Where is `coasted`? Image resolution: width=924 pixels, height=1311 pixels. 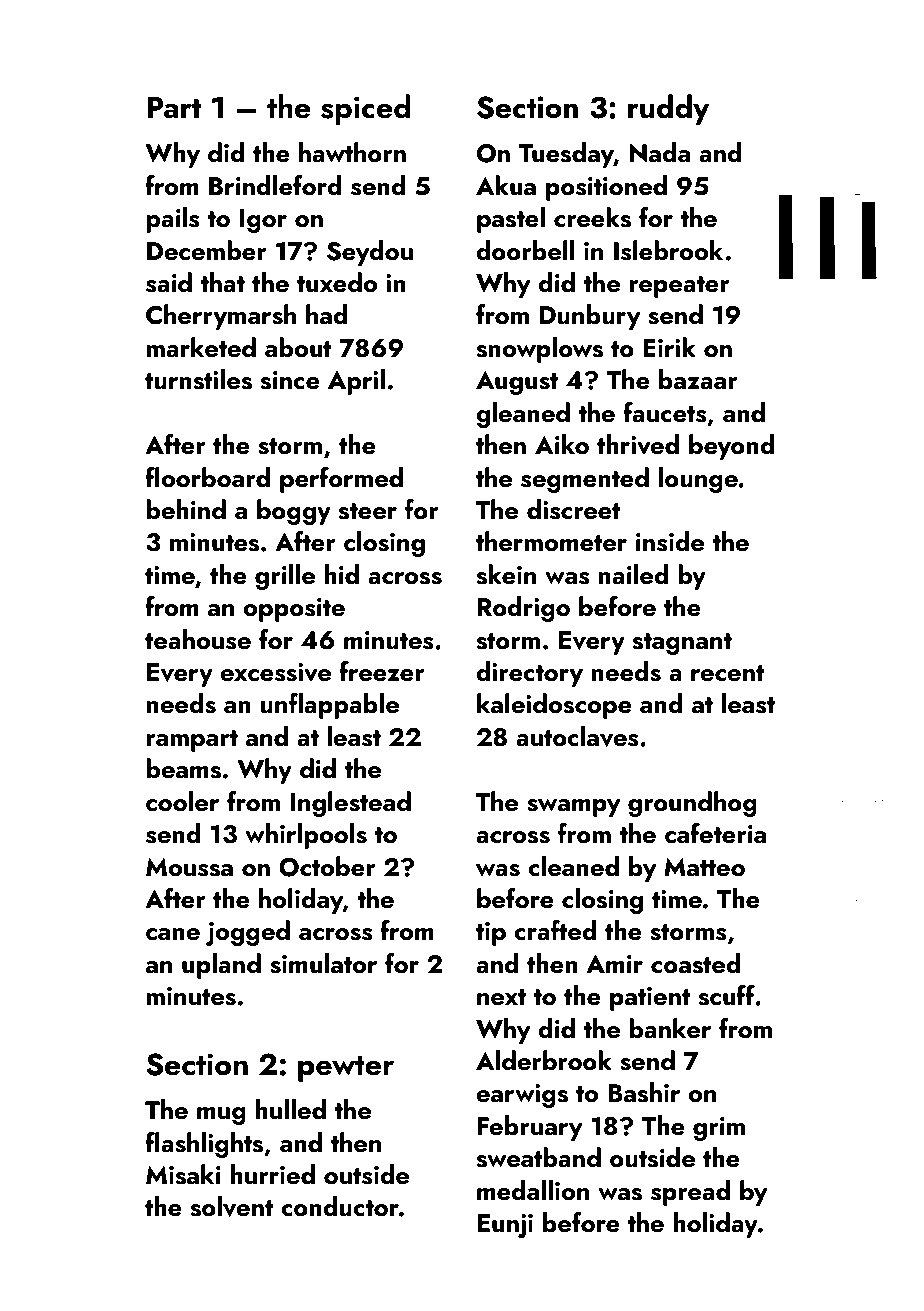
coasted is located at coordinates (696, 963).
